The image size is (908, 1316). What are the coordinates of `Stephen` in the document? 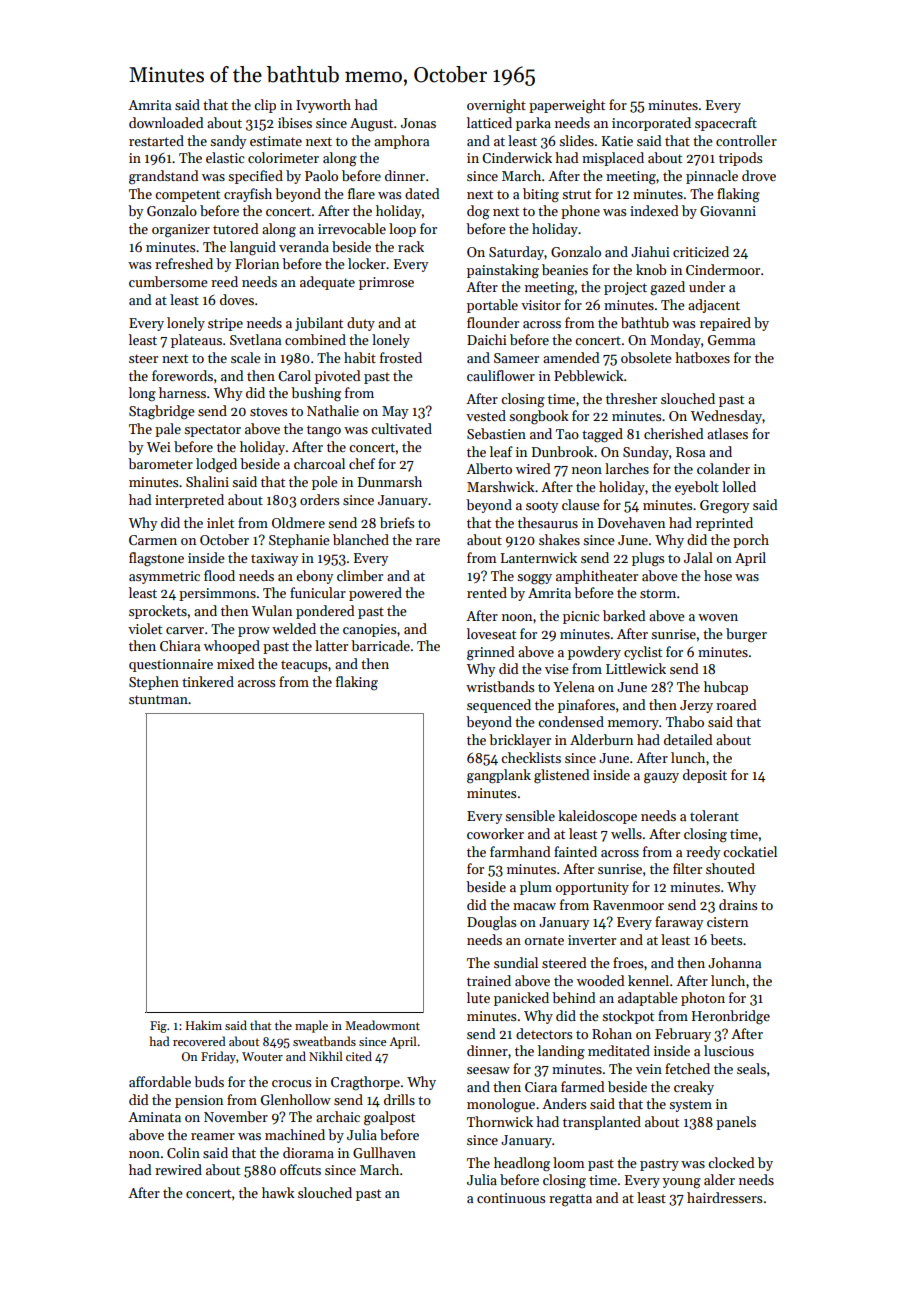 It's located at (154, 683).
